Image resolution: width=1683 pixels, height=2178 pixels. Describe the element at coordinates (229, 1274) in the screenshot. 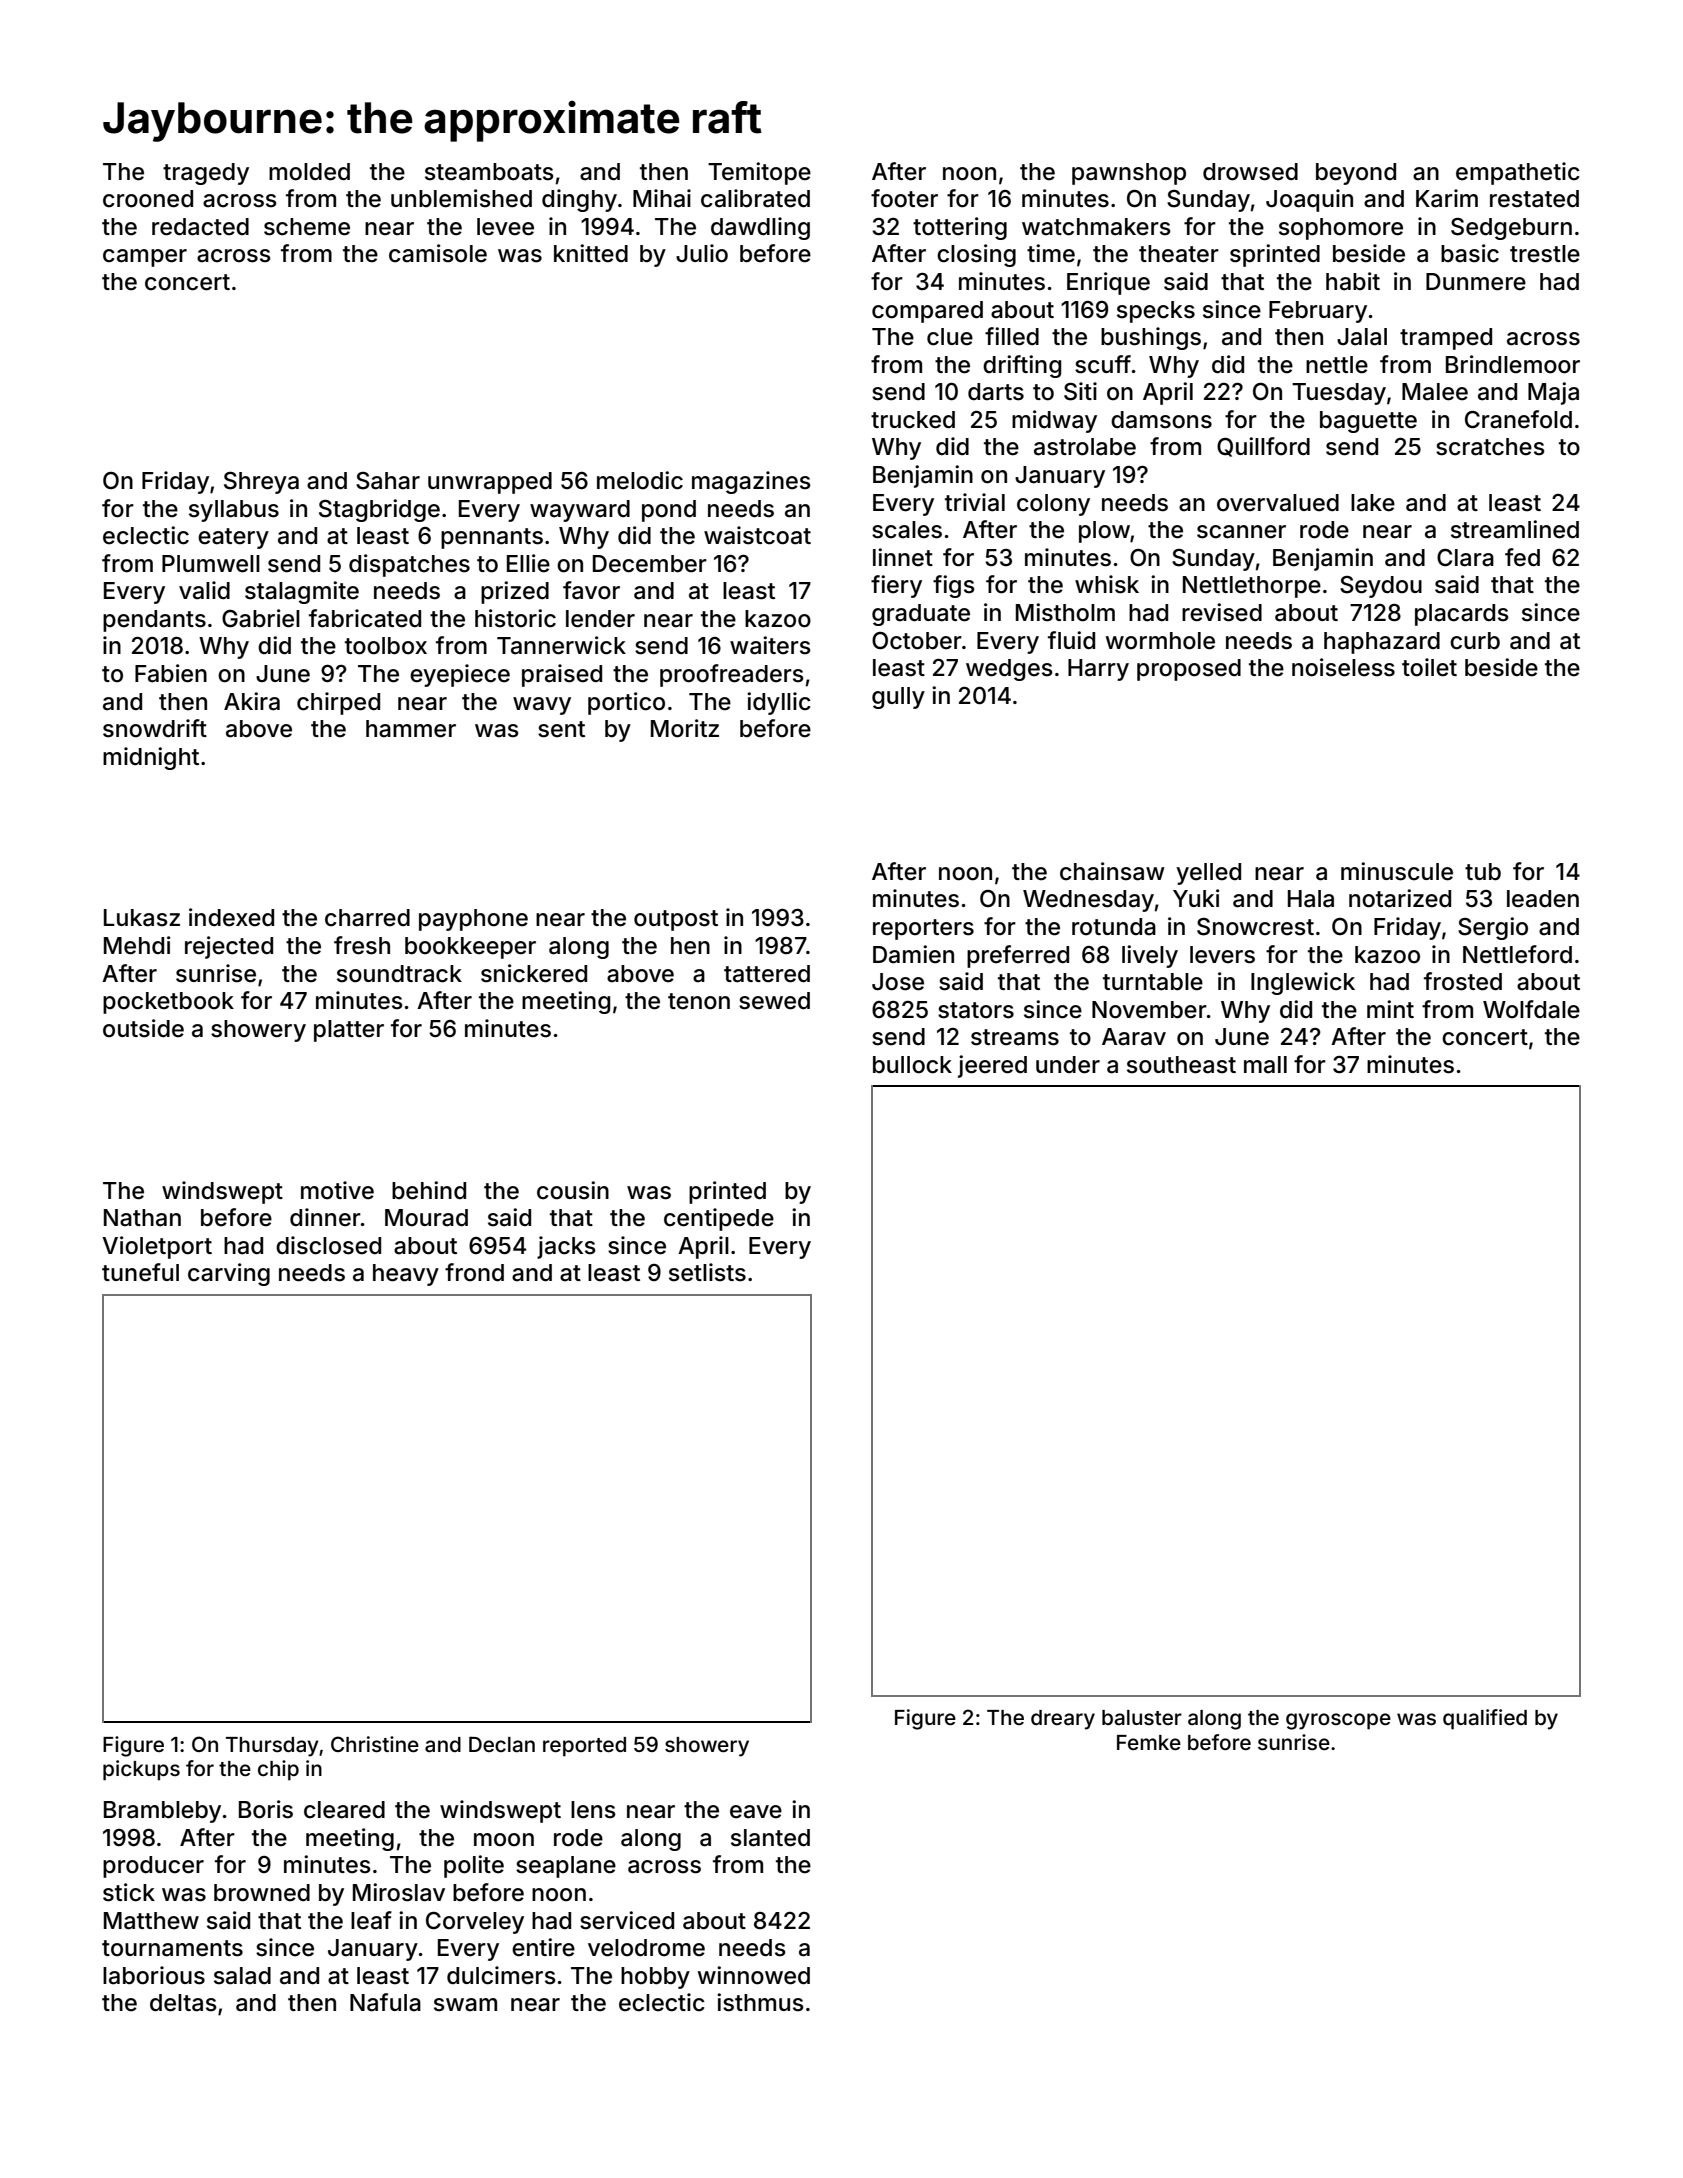

I see `carving` at that location.
